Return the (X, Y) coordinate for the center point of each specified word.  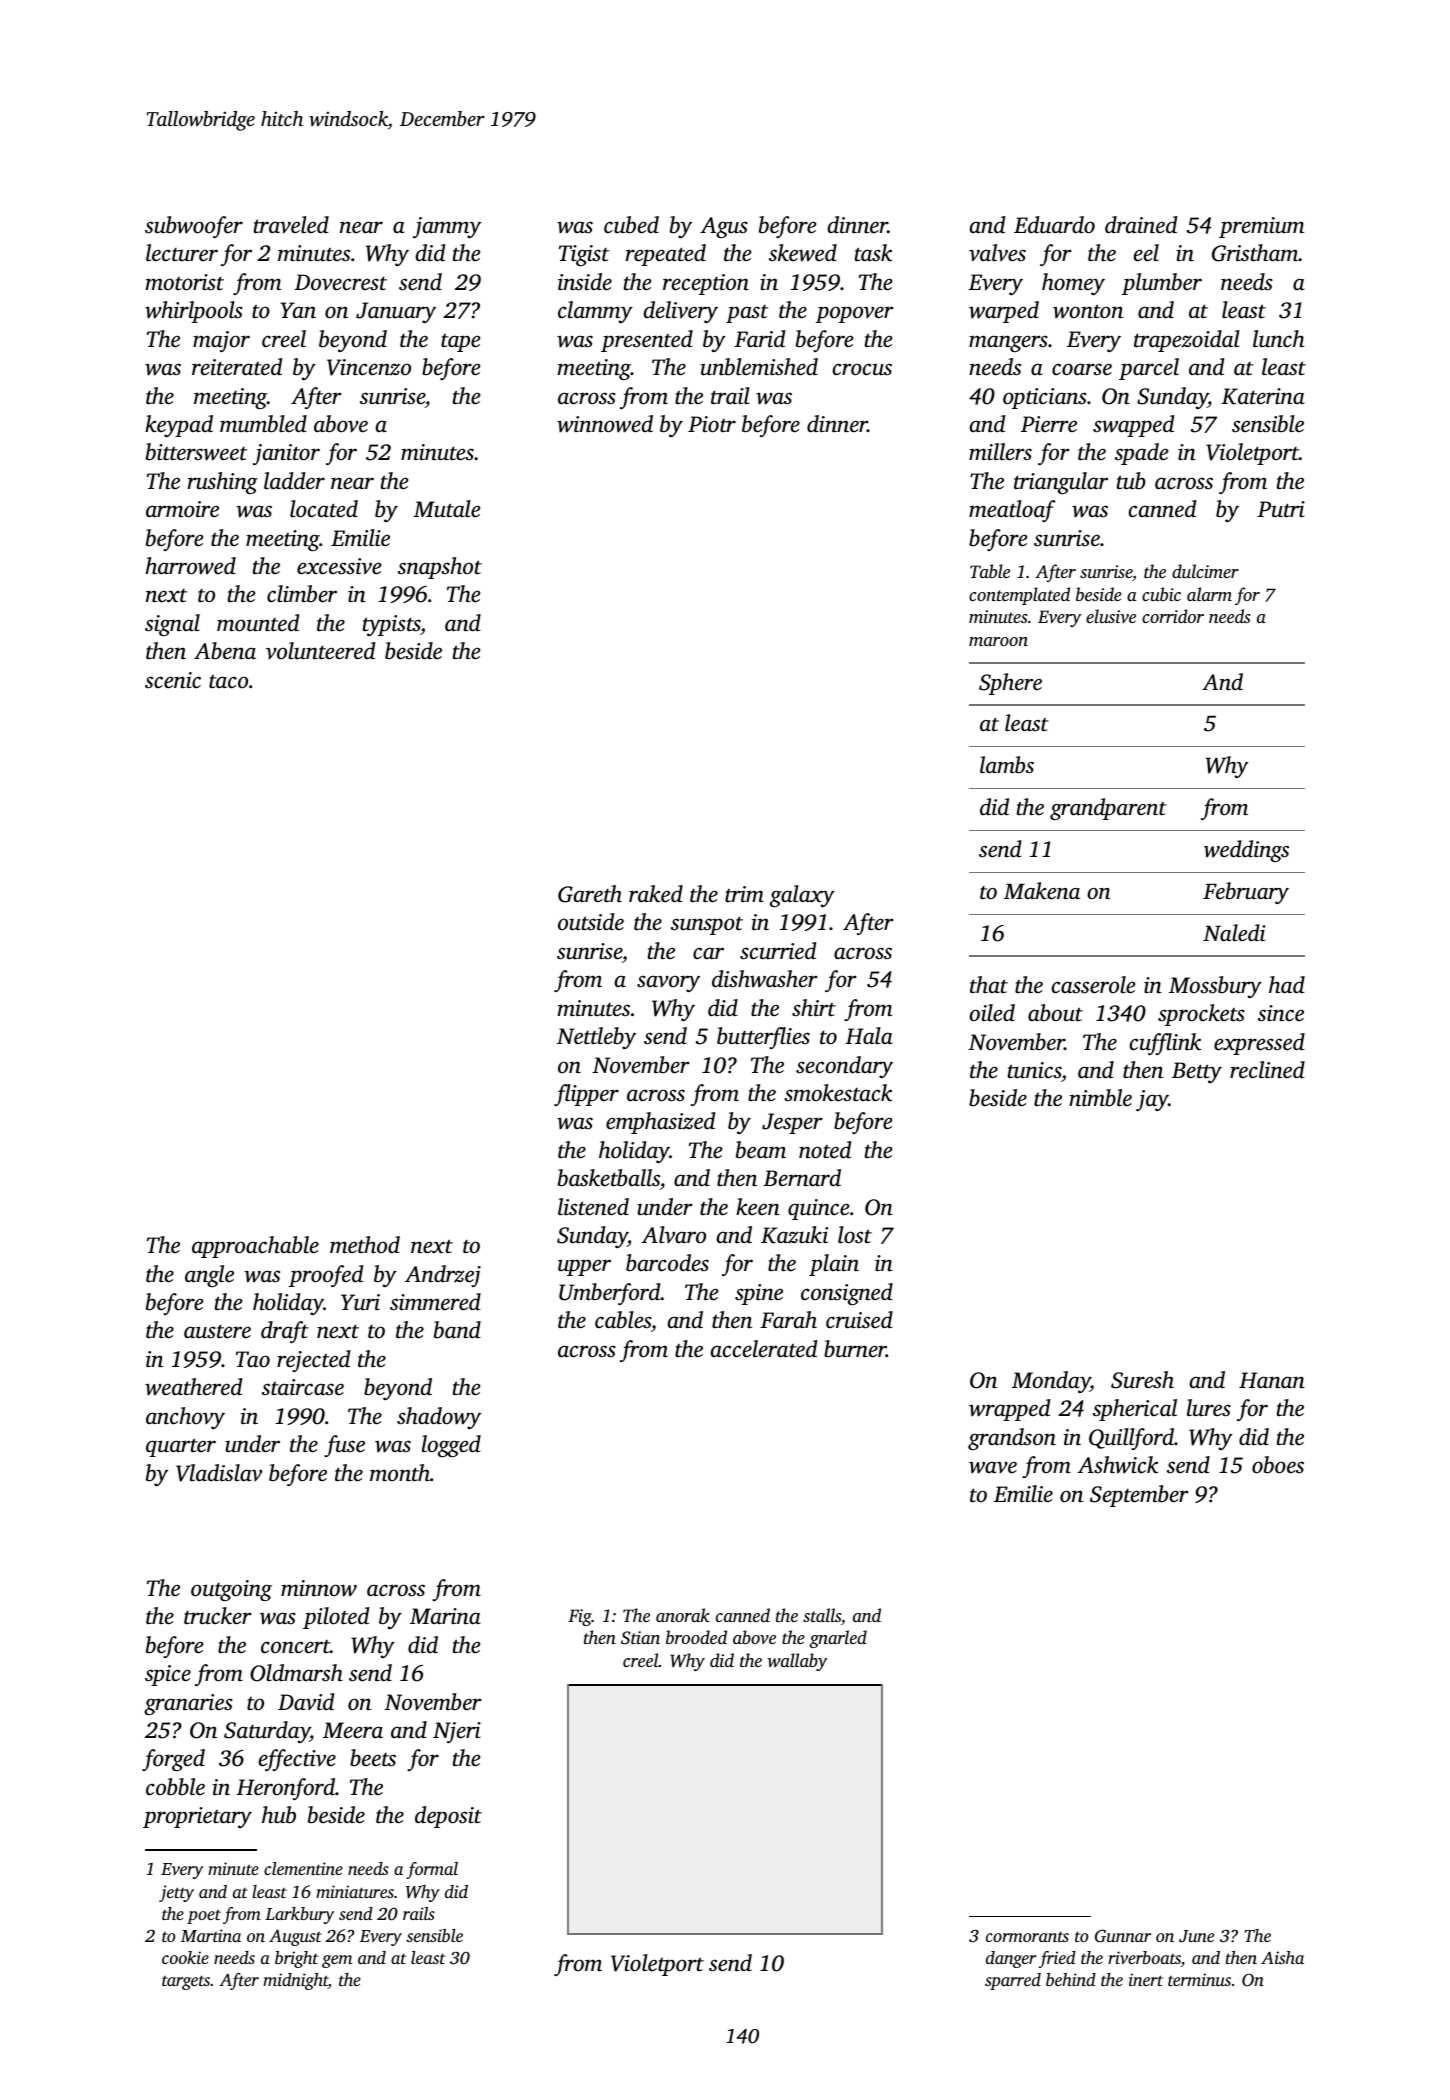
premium (1261, 227)
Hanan (1272, 1380)
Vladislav (219, 1473)
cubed (631, 225)
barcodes (667, 1263)
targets (186, 1982)
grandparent (1108, 809)
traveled (291, 225)
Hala (869, 1035)
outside (591, 922)
